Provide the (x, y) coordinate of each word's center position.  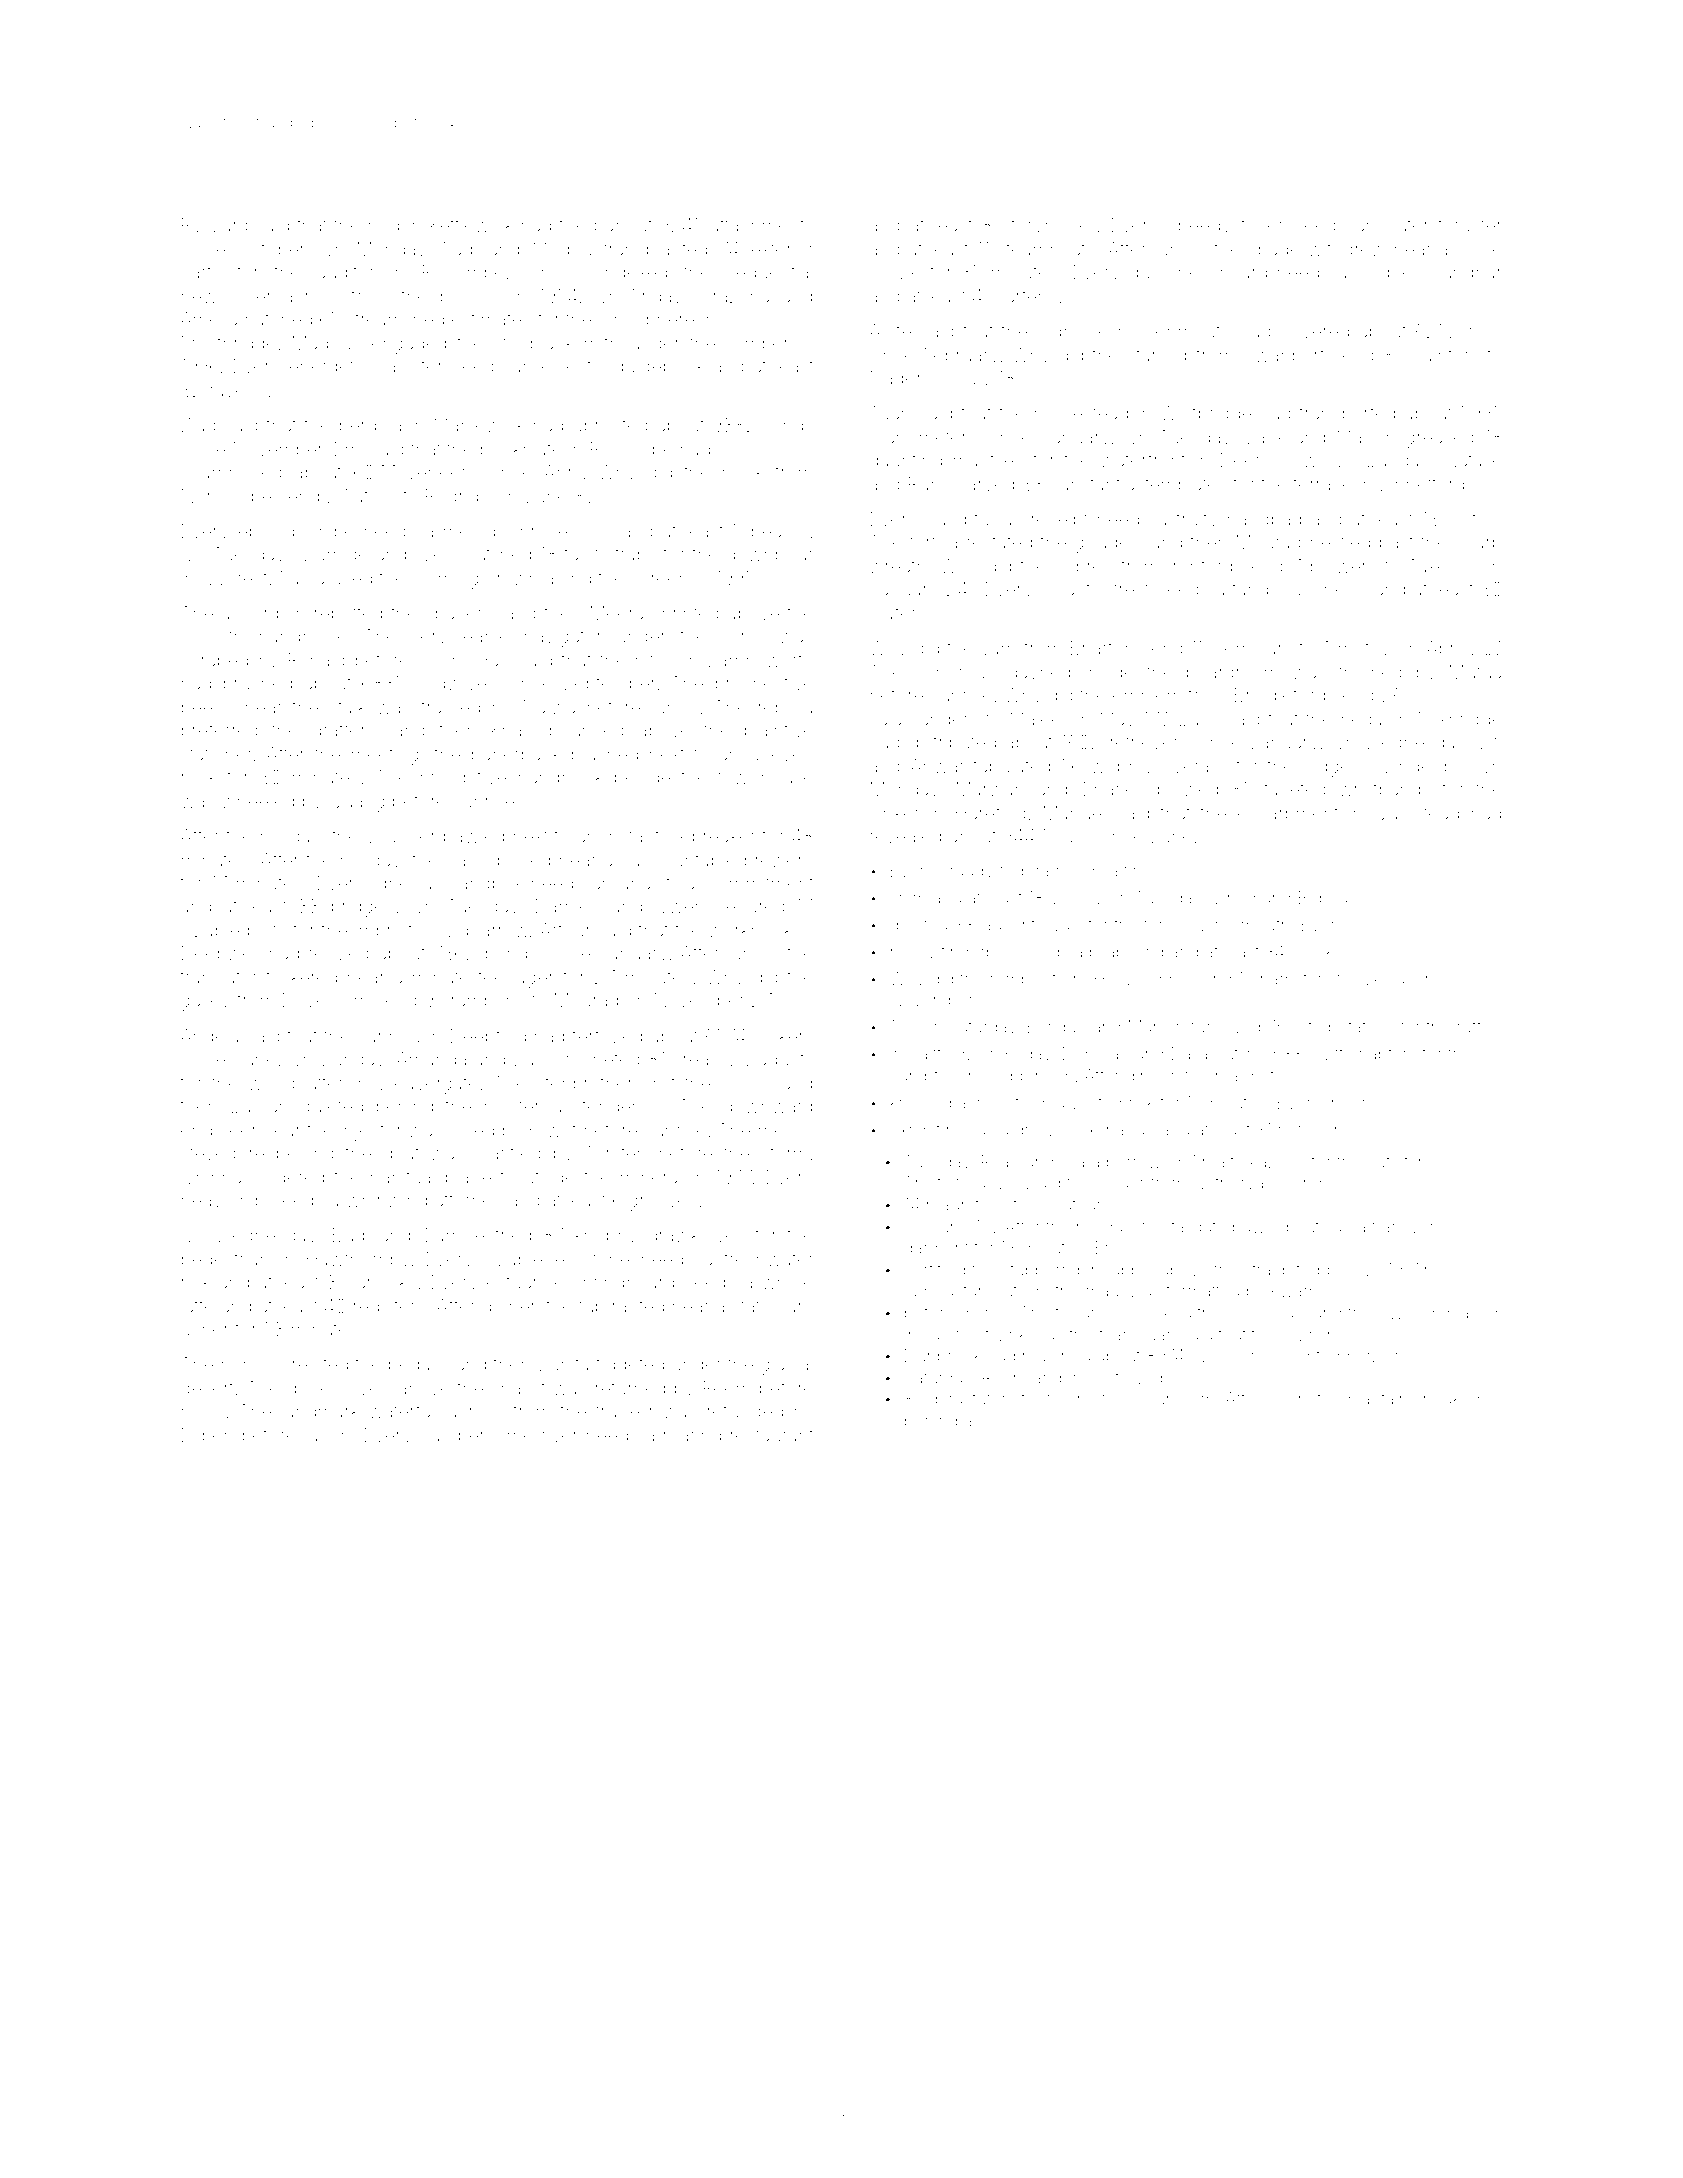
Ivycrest (235, 580)
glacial (786, 1366)
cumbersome (476, 1435)
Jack (1265, 437)
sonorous (955, 673)
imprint (384, 932)
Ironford (1200, 565)
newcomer (227, 297)
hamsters (1296, 978)
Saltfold (937, 1053)
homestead (1081, 413)
